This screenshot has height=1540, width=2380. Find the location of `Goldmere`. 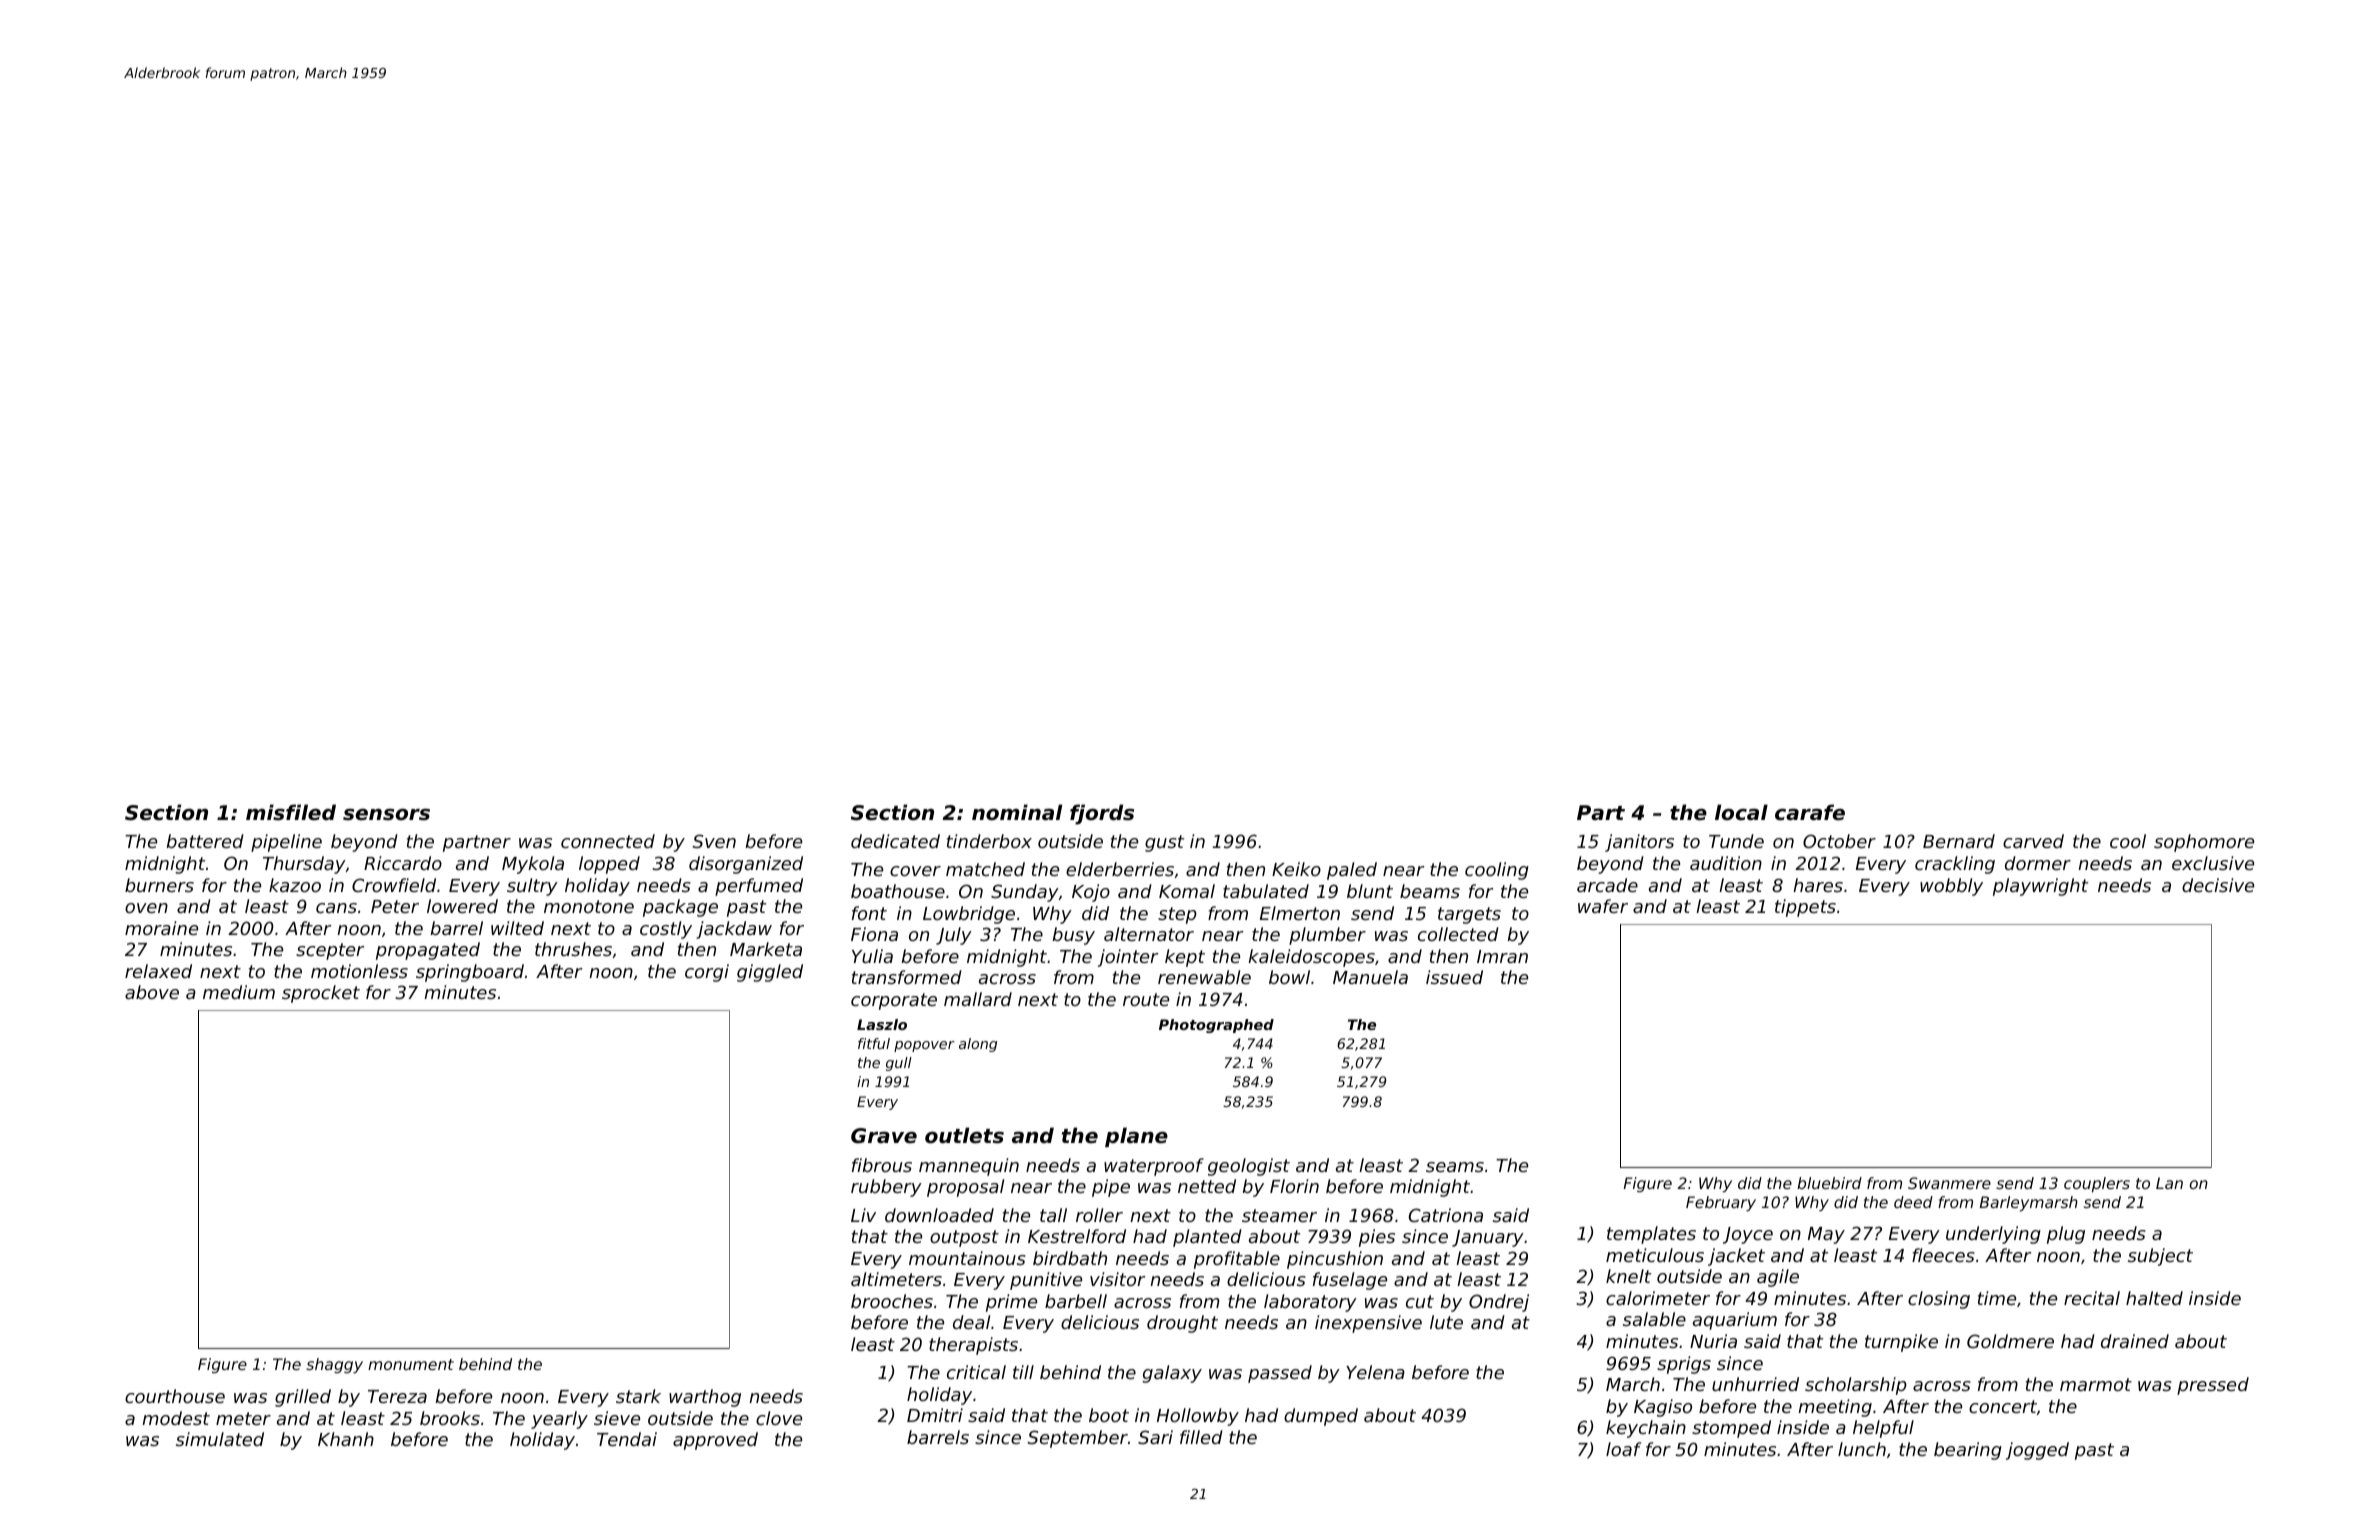

Goldmere is located at coordinates (2010, 1341).
